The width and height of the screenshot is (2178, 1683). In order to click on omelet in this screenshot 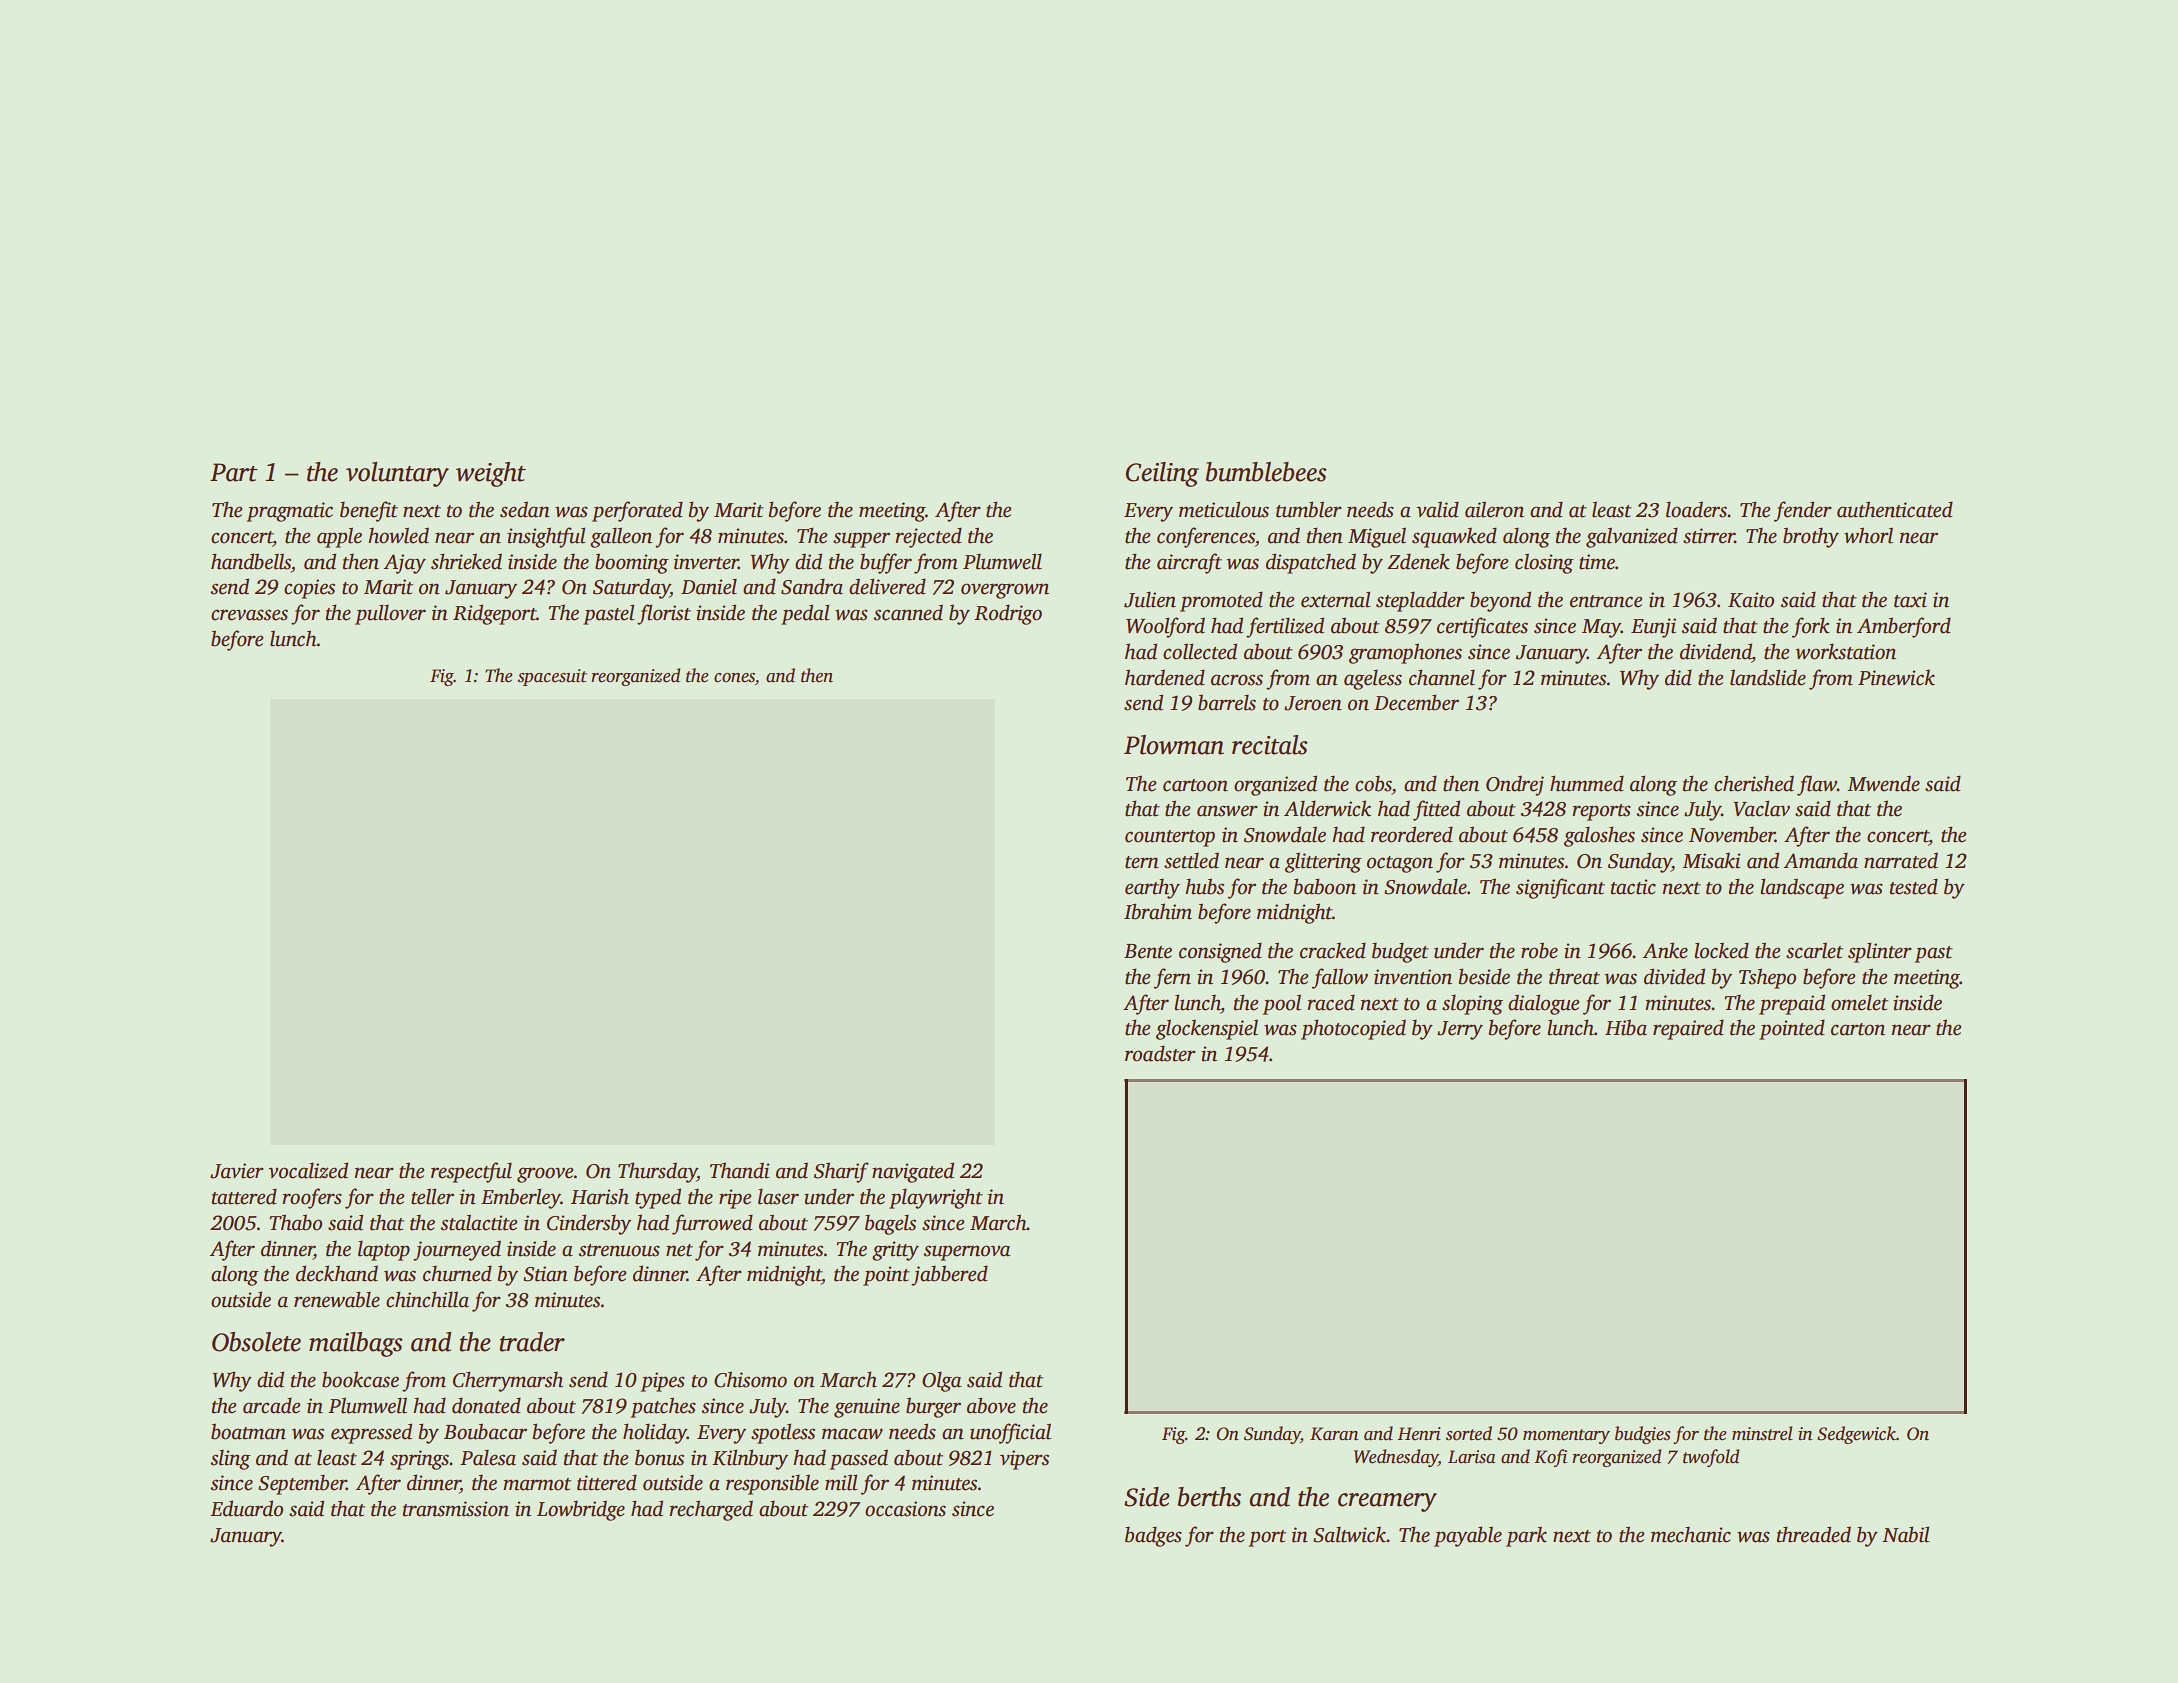, I will do `click(1859, 1002)`.
